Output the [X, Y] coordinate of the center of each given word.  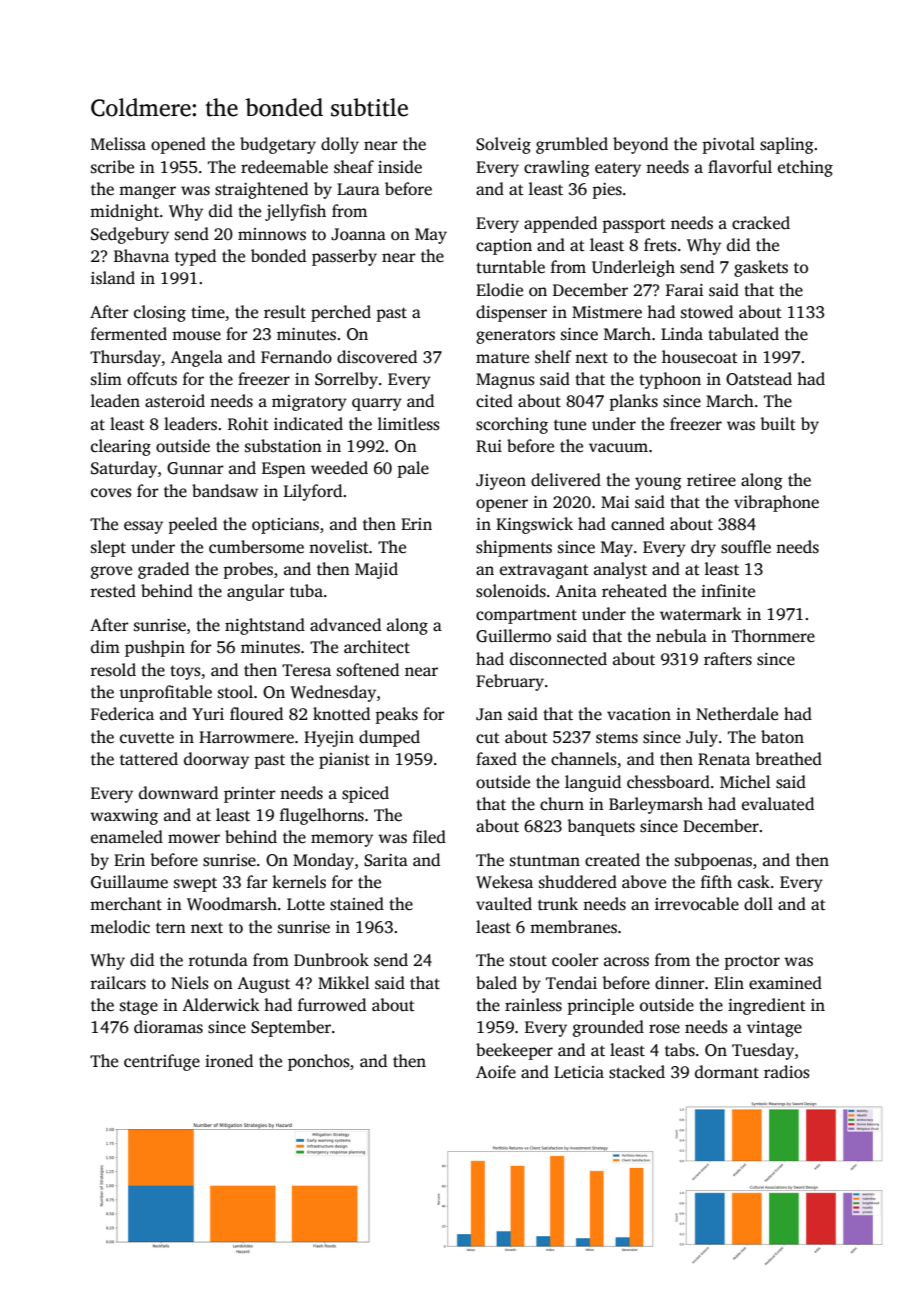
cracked [761, 223]
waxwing [124, 817]
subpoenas [713, 861]
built [778, 423]
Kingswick [534, 525]
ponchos [319, 1062]
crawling [557, 168]
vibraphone [776, 503]
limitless [409, 424]
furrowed [332, 1005]
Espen [284, 470]
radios [787, 1072]
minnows [272, 234]
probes [248, 570]
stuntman [545, 861]
